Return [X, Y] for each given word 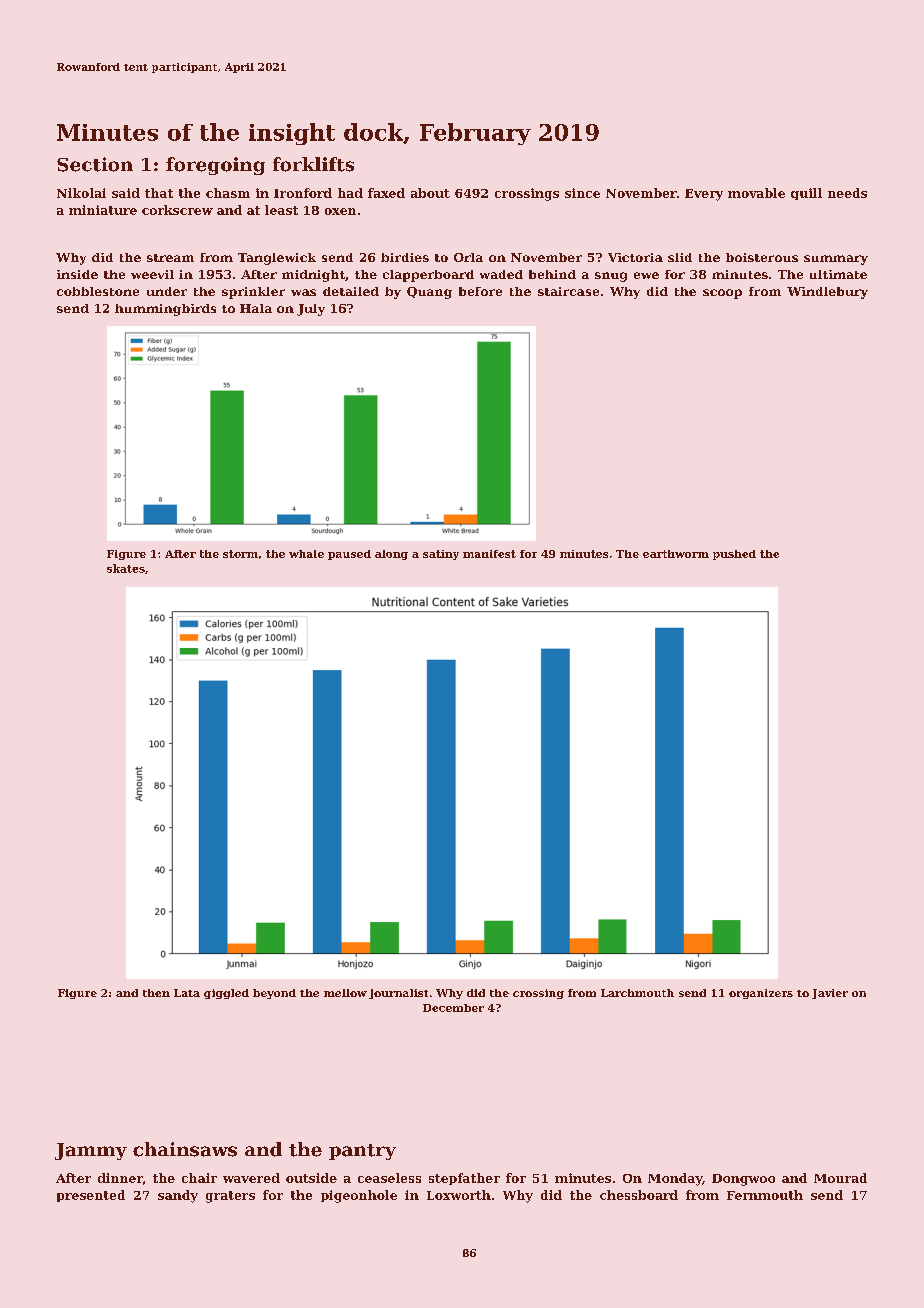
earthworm [676, 554]
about [430, 193]
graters [230, 1197]
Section [95, 164]
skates [126, 568]
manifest [489, 554]
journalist [398, 994]
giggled [226, 994]
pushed [734, 555]
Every [704, 195]
